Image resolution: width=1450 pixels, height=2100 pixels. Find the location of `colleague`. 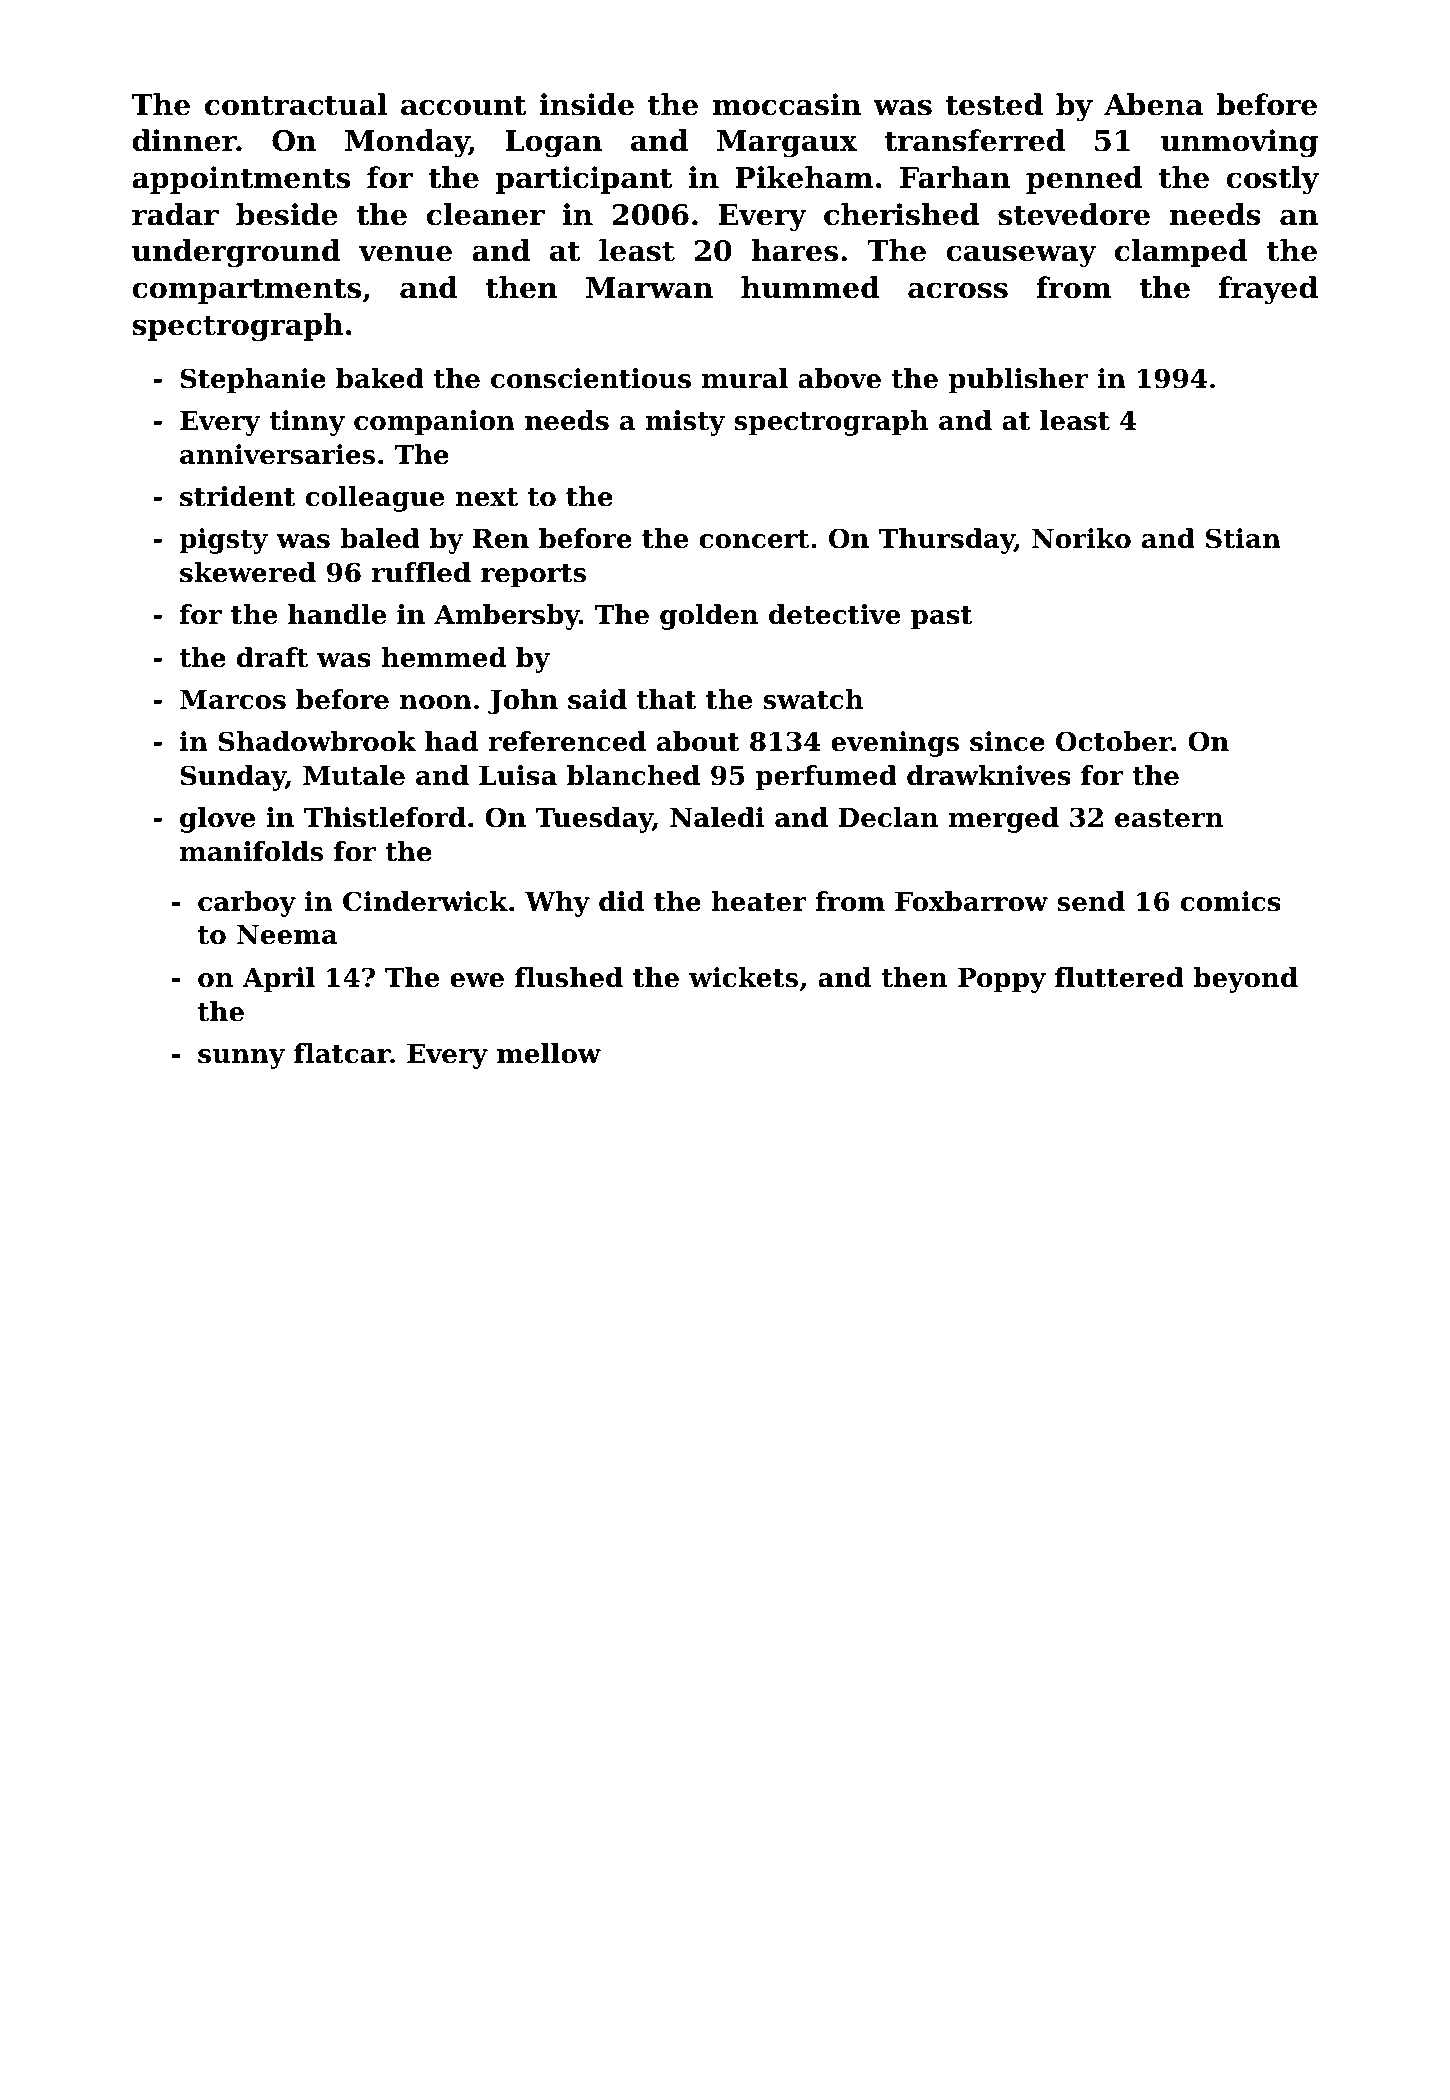

colleague is located at coordinates (375, 499).
